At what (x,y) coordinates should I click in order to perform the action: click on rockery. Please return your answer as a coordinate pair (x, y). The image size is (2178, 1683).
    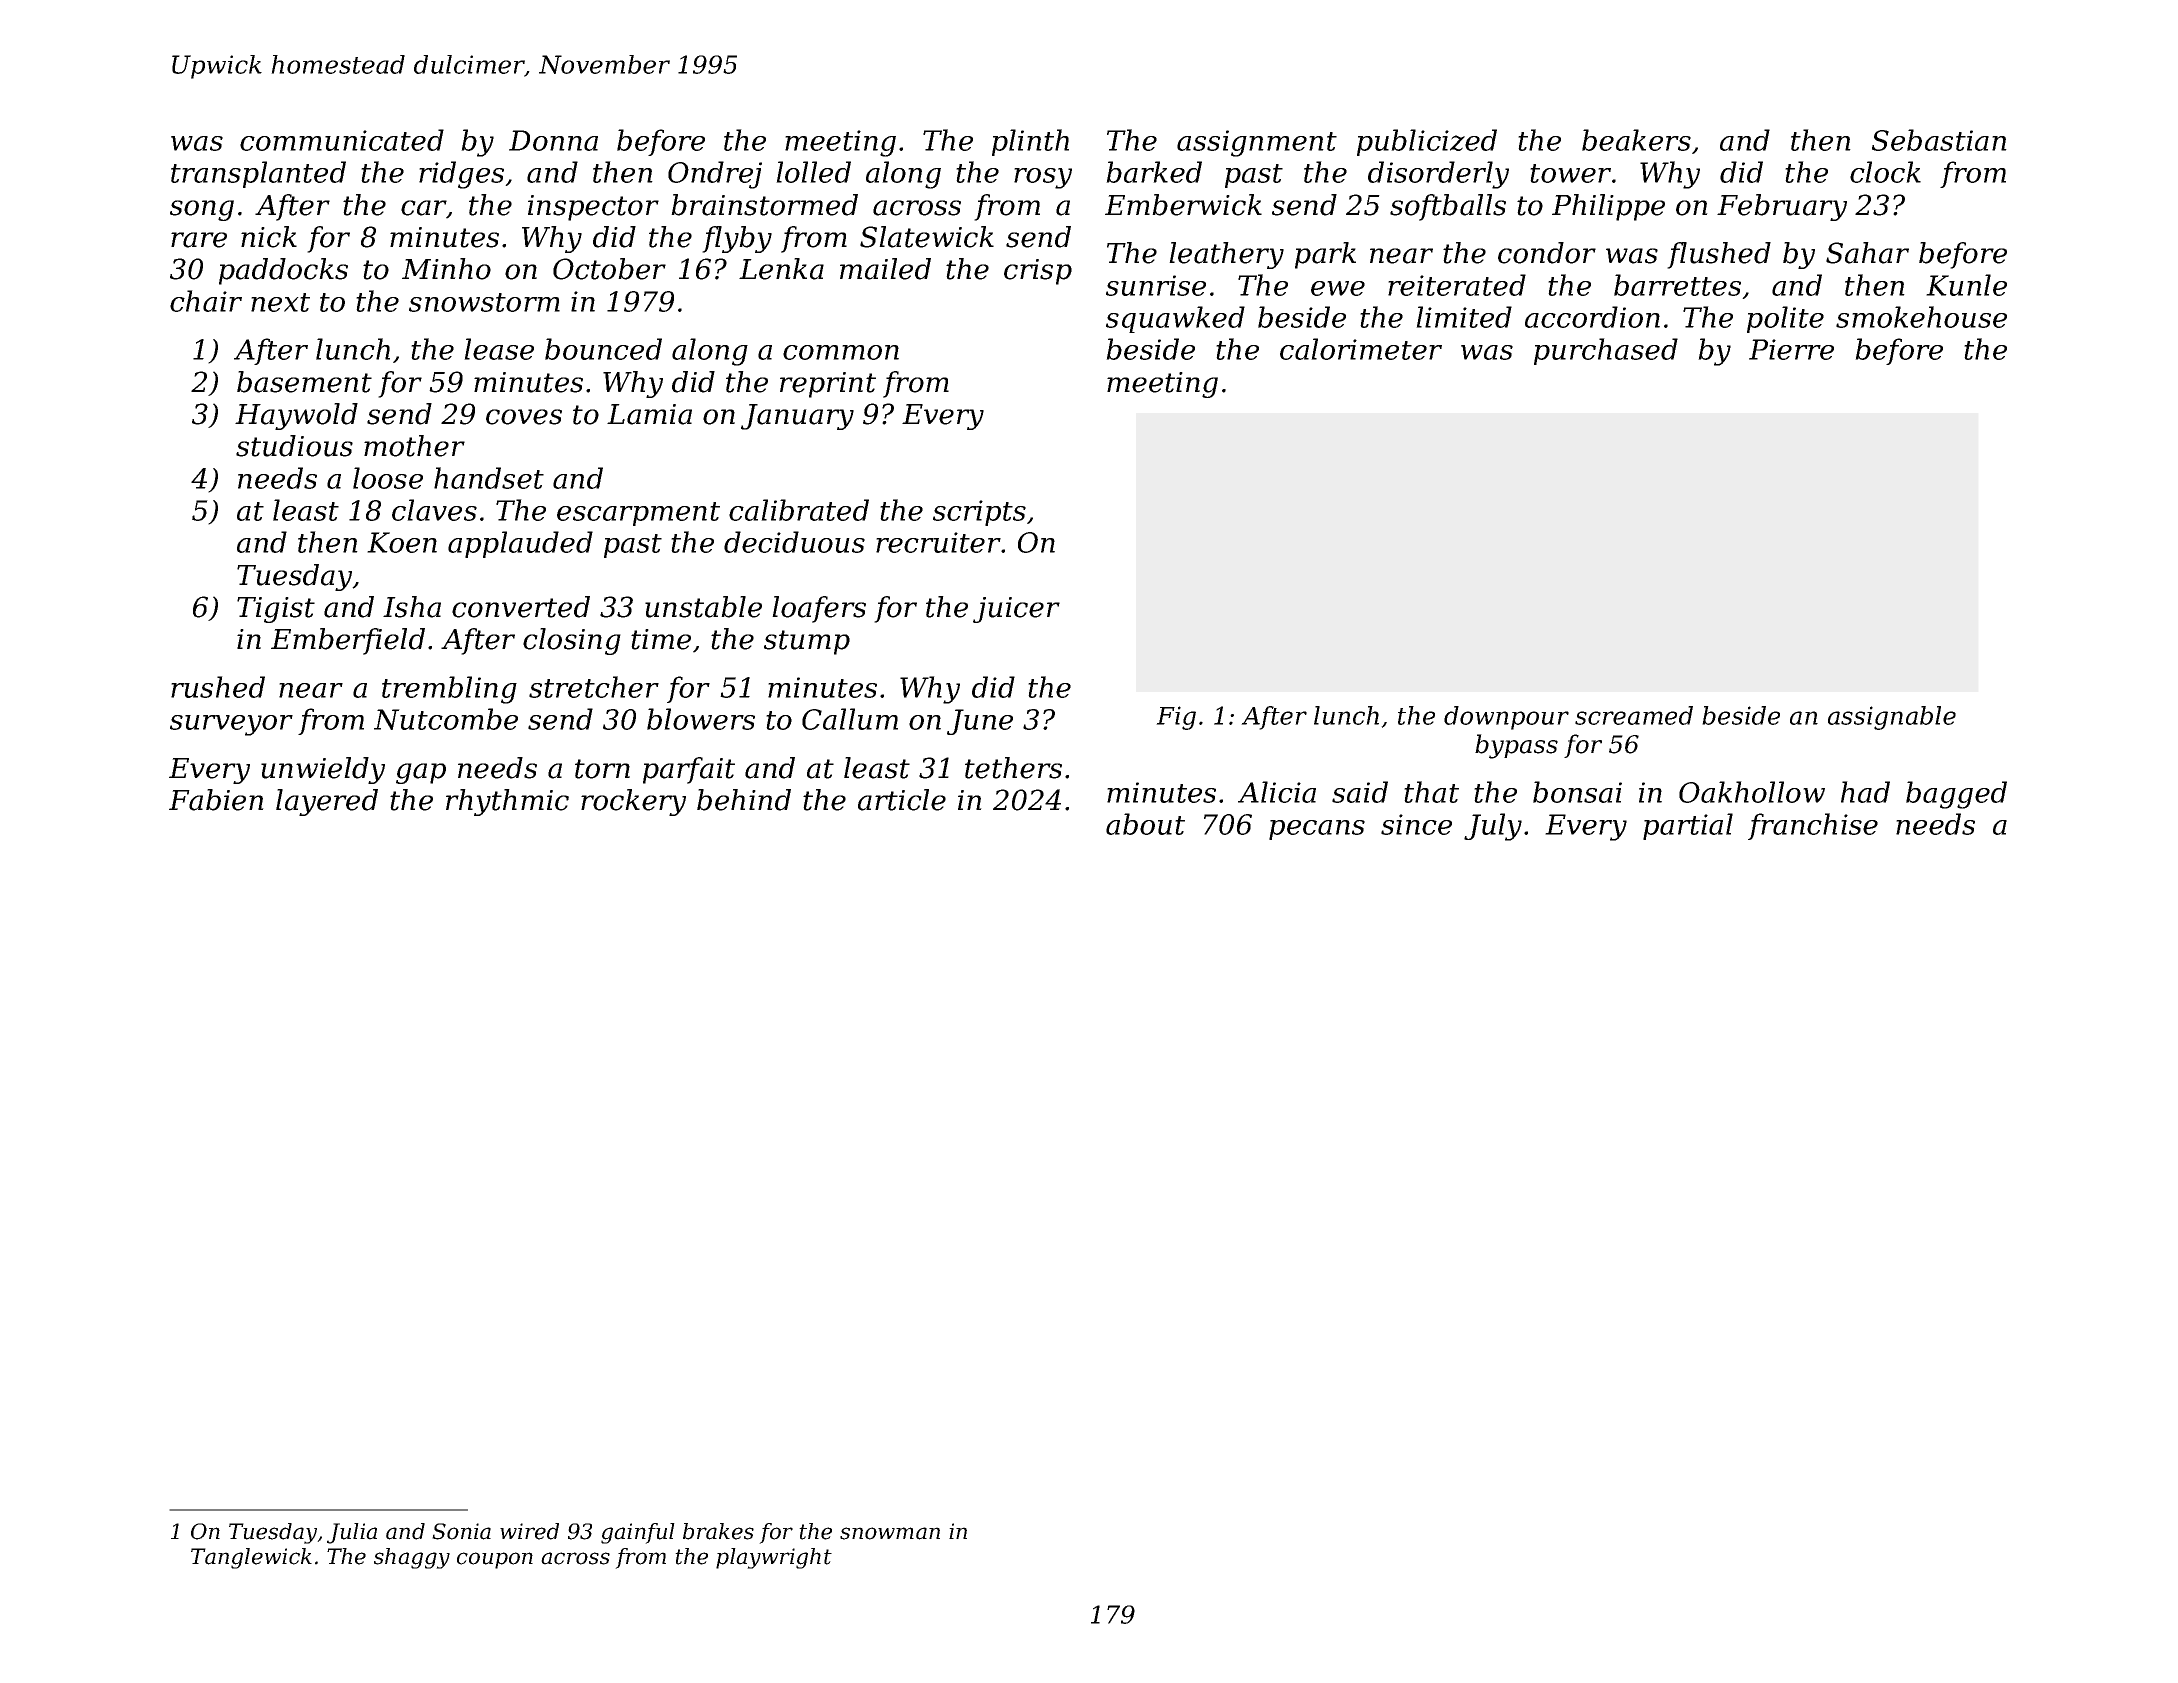
    Looking at the image, I should click on (633, 802).
